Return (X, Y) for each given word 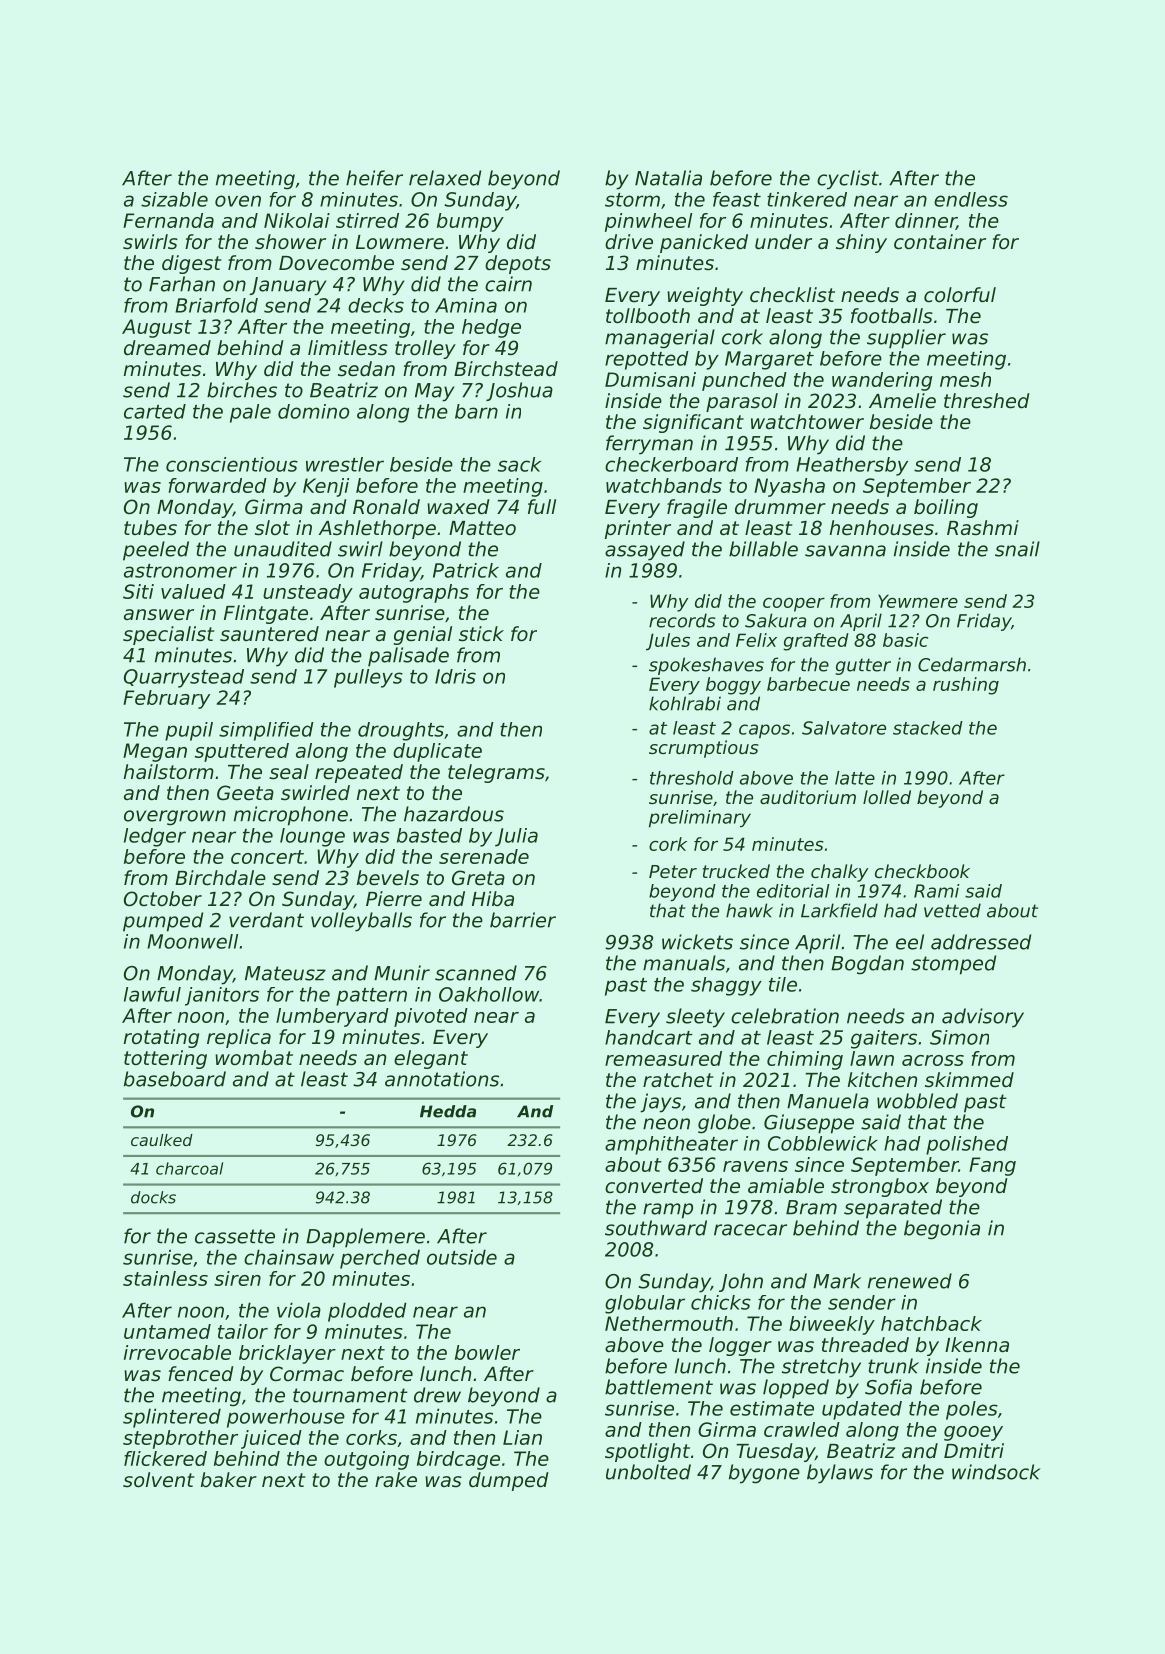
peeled (156, 551)
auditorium (808, 797)
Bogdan (867, 965)
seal (289, 772)
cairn (508, 284)
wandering (882, 381)
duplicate (437, 752)
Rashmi (983, 527)
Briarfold (216, 305)
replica (239, 1038)
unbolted (648, 1472)
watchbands (664, 485)
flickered (165, 1458)
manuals (684, 963)
